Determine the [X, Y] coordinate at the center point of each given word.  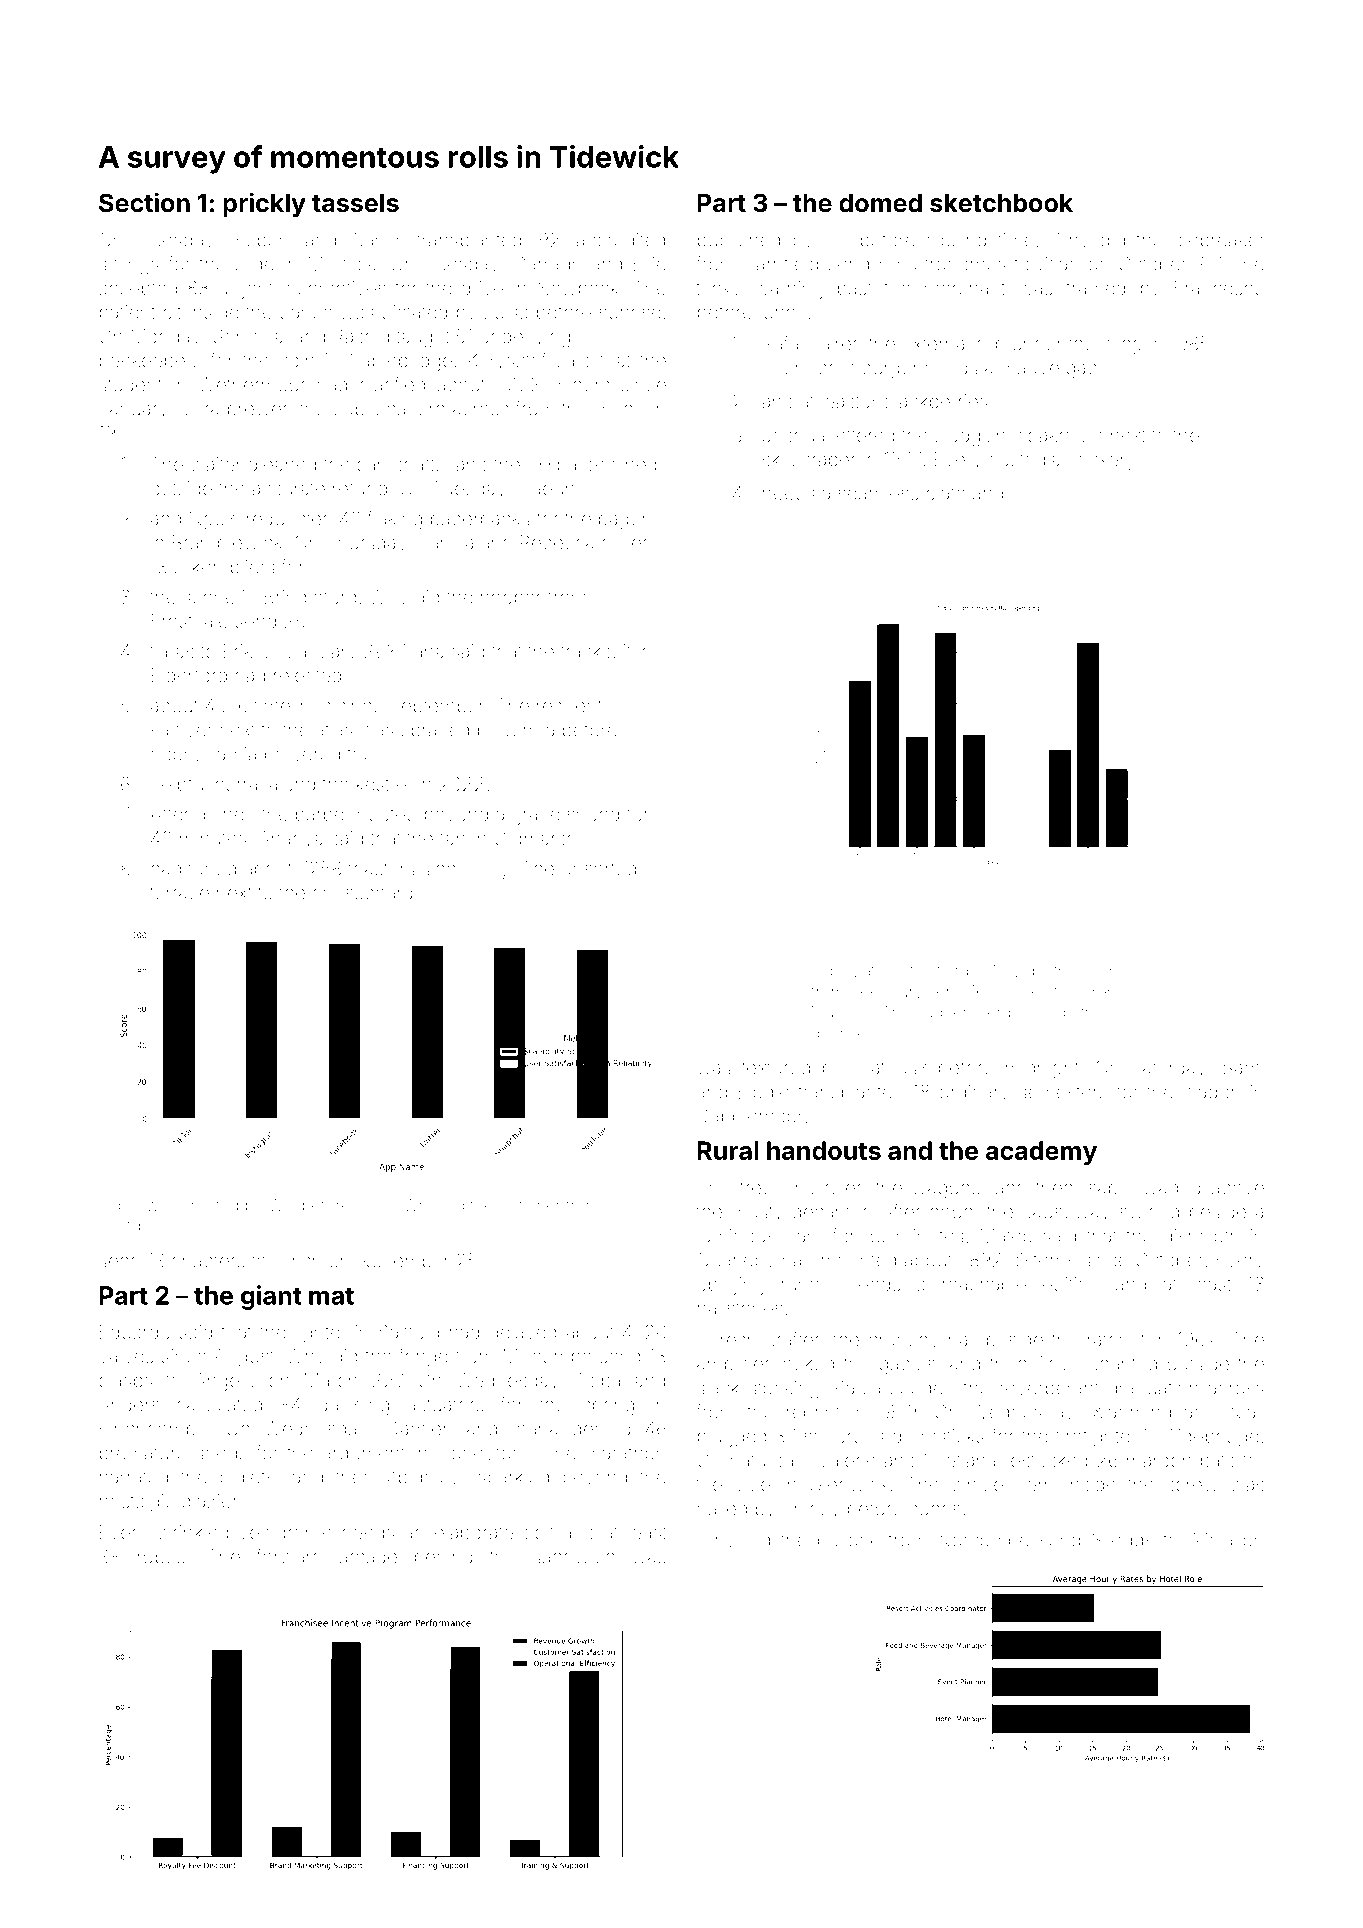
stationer [529, 1205]
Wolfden [129, 1225]
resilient [569, 705]
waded [1171, 1187]
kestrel [383, 784]
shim [1099, 971]
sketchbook [1001, 203]
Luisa [506, 312]
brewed [260, 408]
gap [1081, 371]
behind [443, 1556]
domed [880, 203]
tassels [355, 203]
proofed [210, 1206]
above [1237, 1187]
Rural [728, 1150]
